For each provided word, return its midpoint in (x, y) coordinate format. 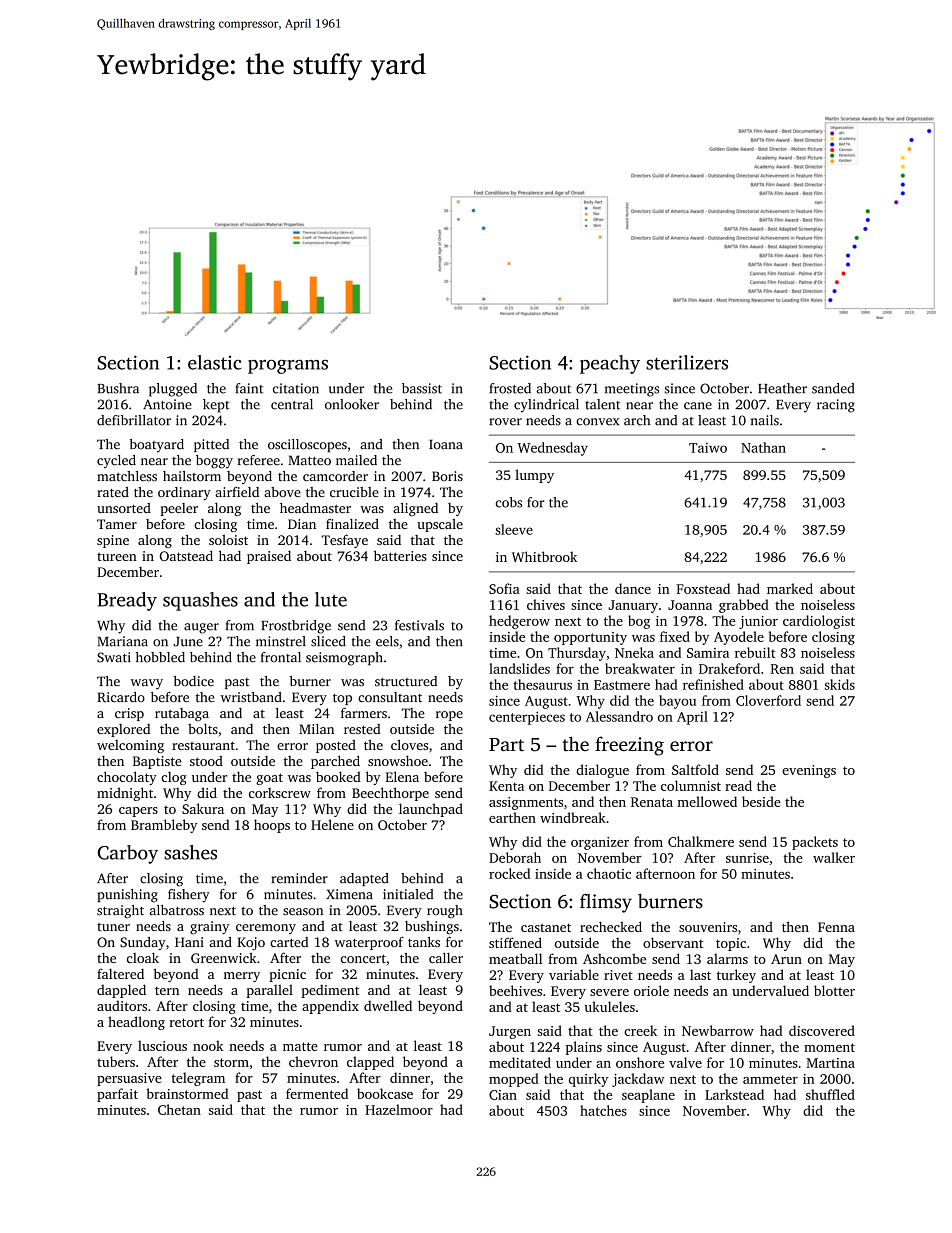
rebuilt (755, 652)
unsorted (124, 508)
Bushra (118, 388)
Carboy (128, 854)
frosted (510, 388)
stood (206, 761)
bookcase (385, 1093)
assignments (526, 803)
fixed (675, 636)
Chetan (179, 1109)
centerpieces (527, 718)
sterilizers (687, 362)
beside (761, 801)
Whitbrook (544, 556)
